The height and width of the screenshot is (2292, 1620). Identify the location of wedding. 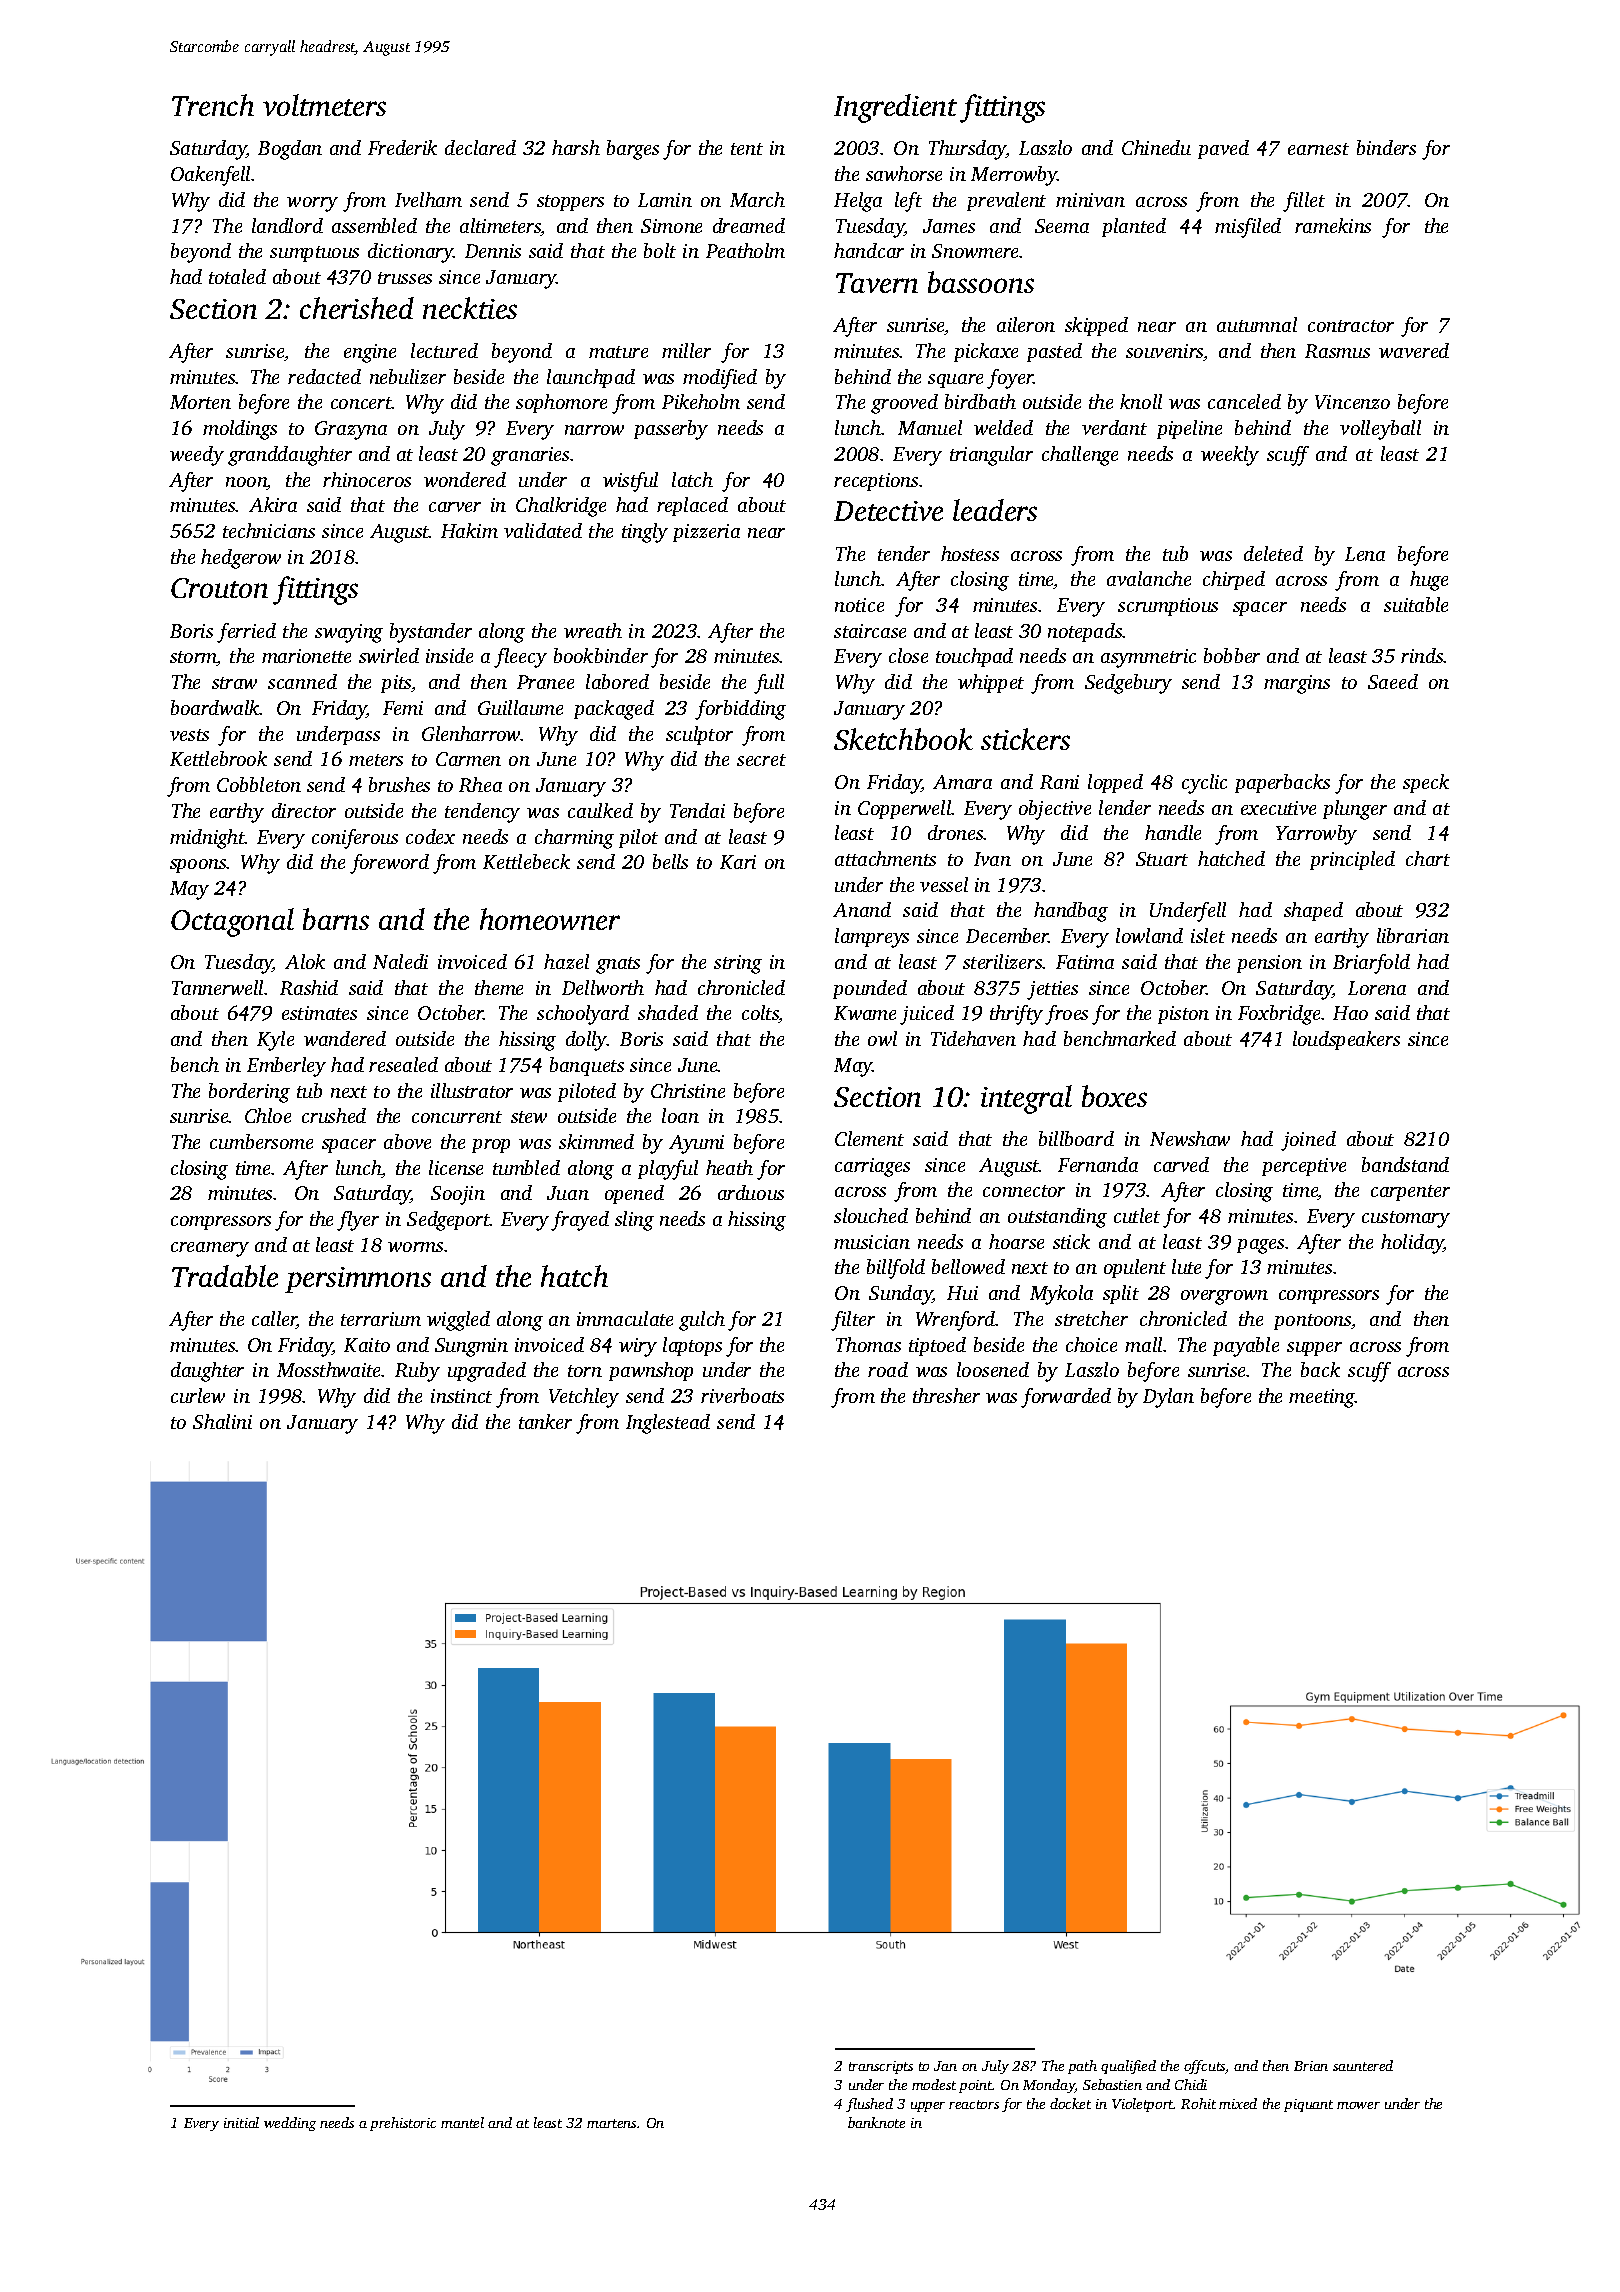
(290, 2124).
